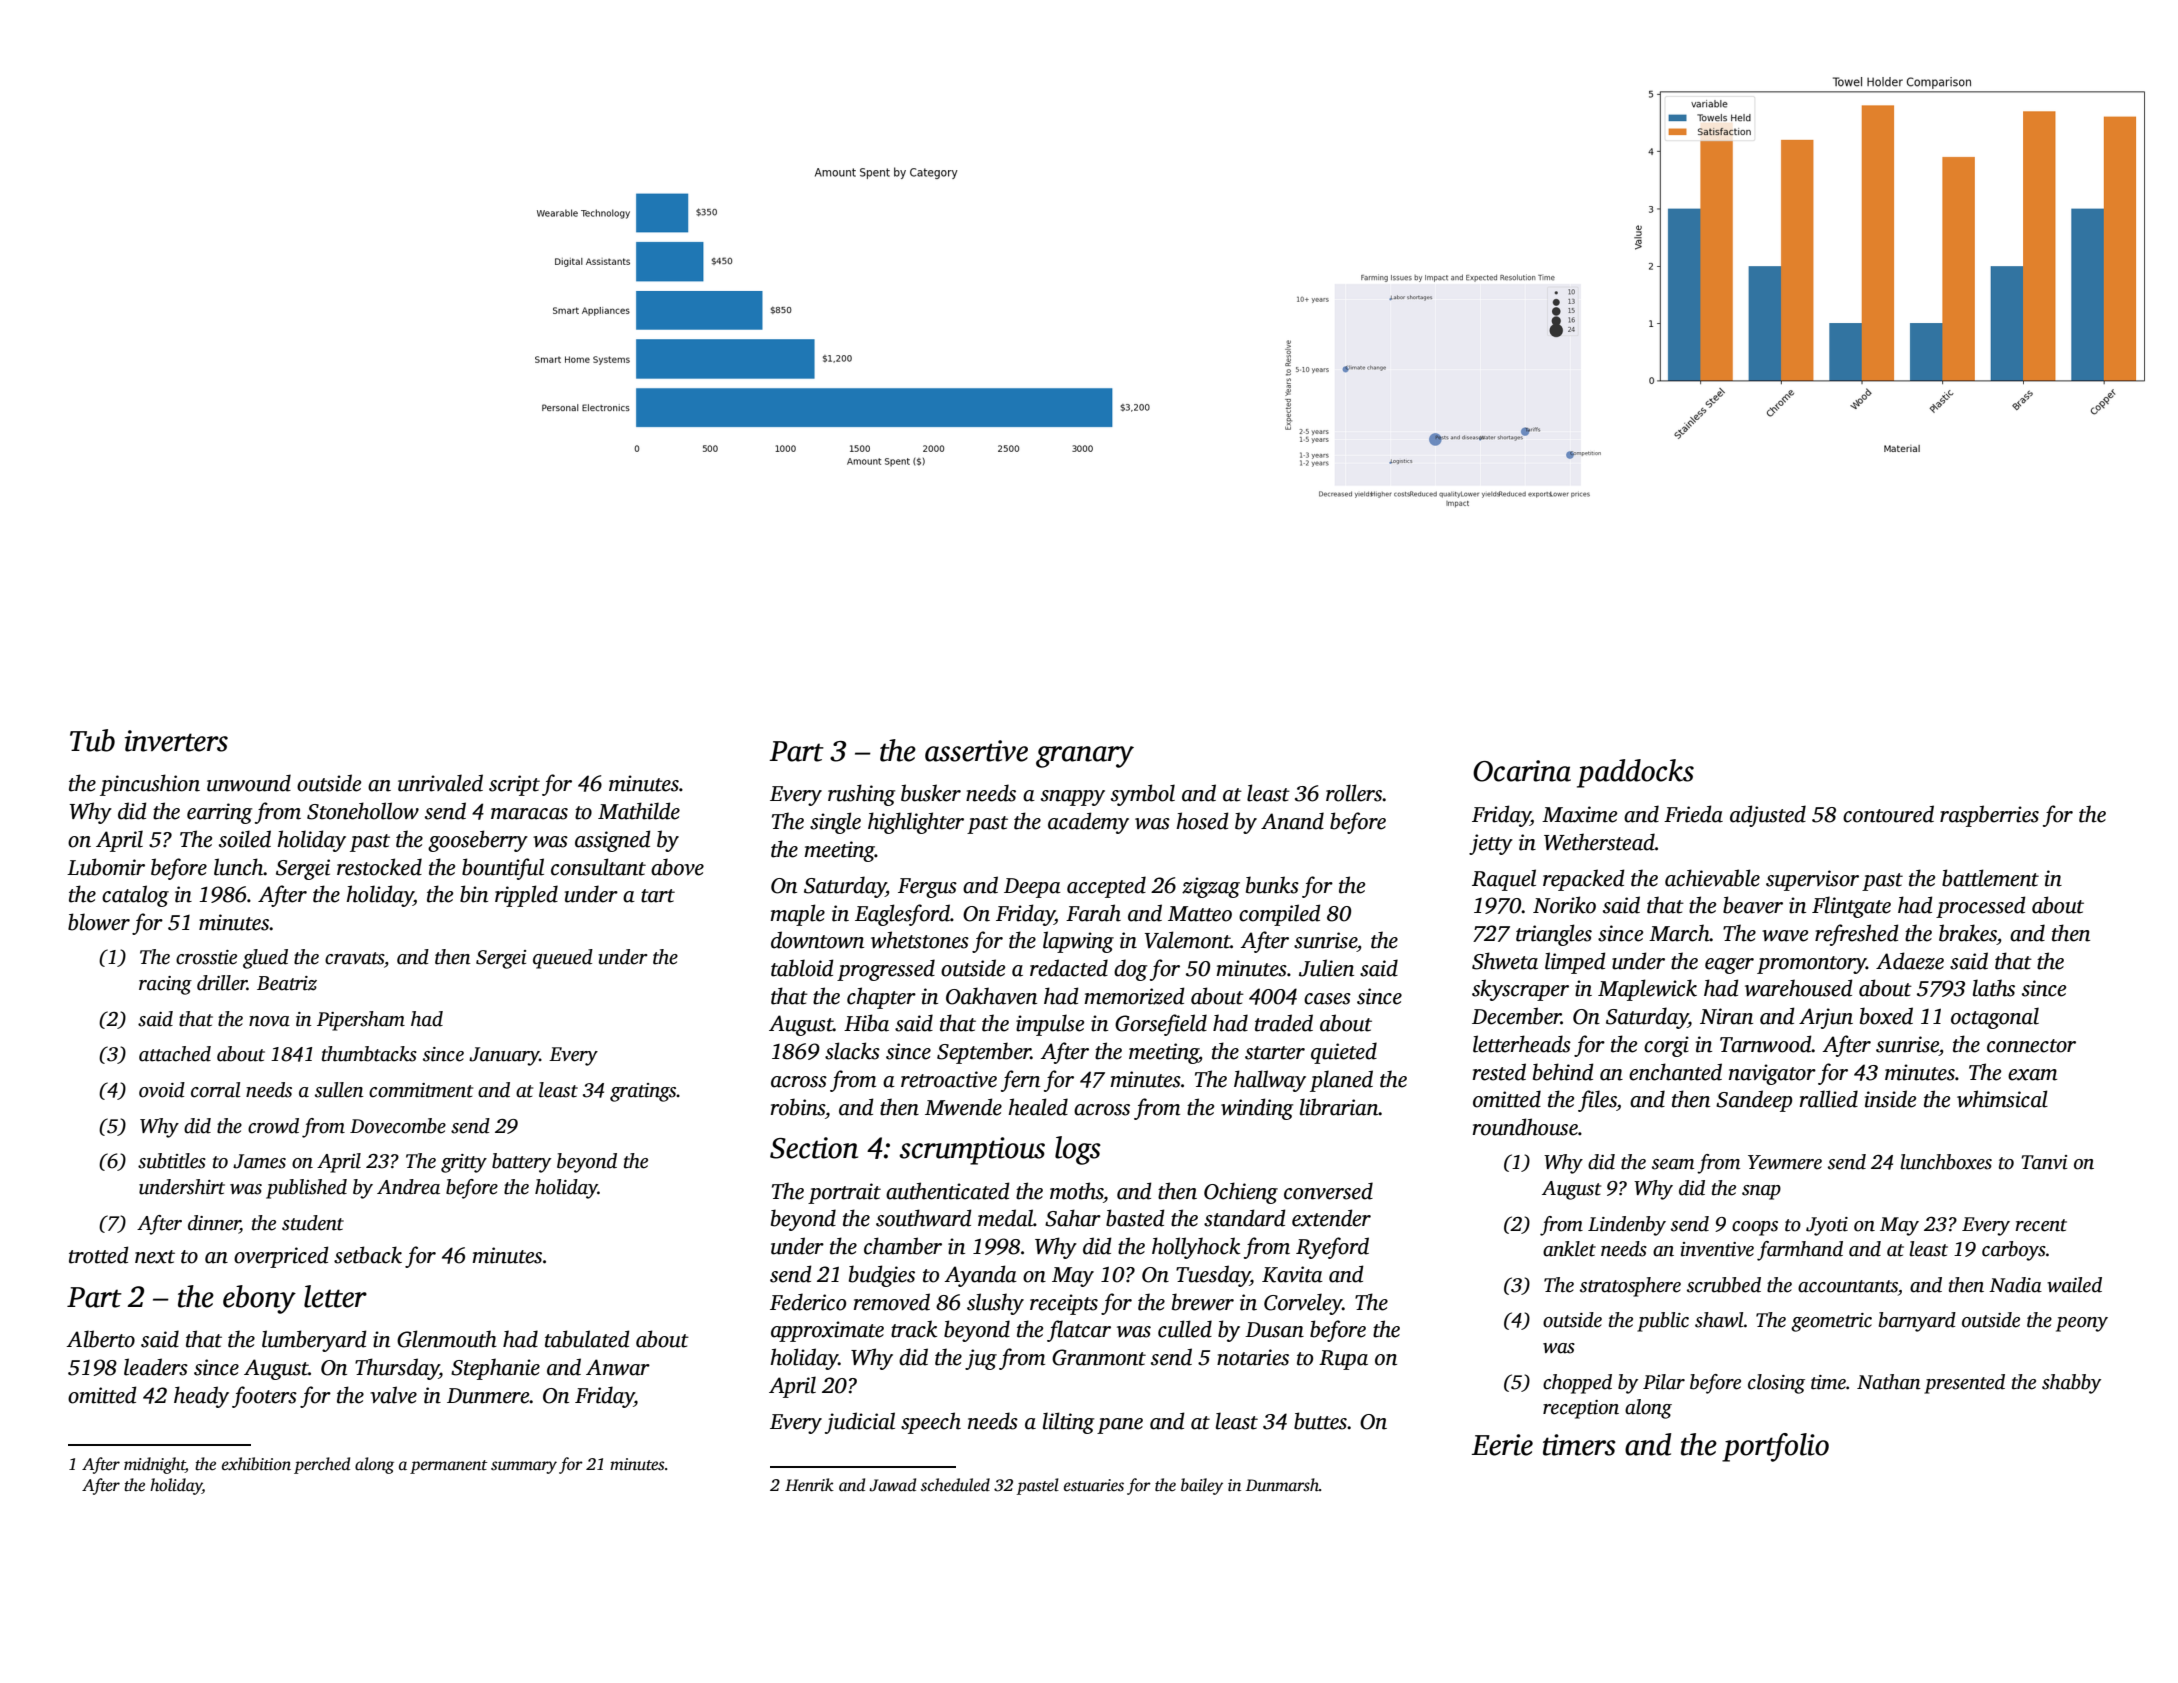 The image size is (2178, 1683). What do you see at coordinates (1775, 1447) in the screenshot?
I see `portfolio` at bounding box center [1775, 1447].
